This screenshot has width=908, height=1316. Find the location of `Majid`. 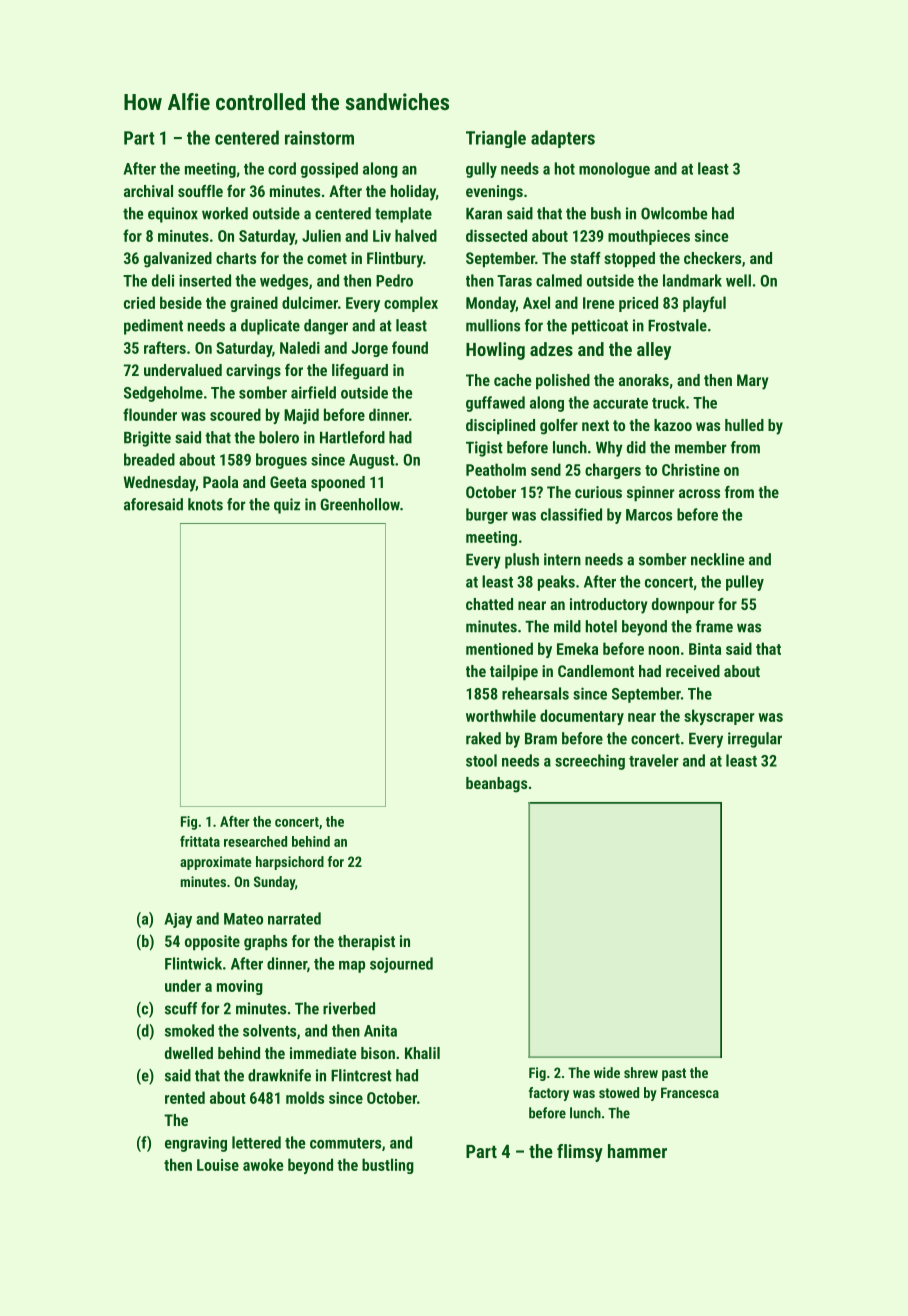

Majid is located at coordinates (301, 416).
